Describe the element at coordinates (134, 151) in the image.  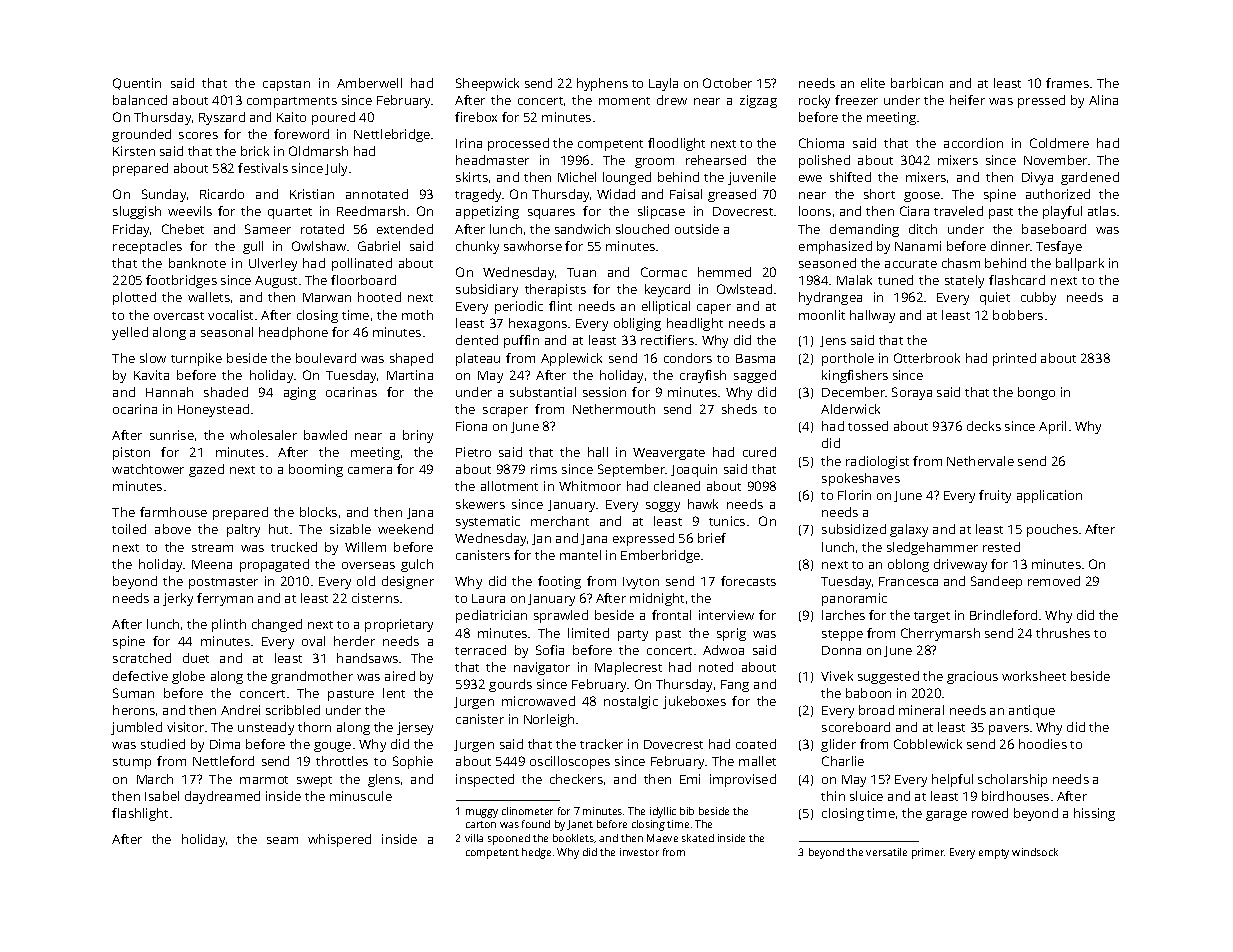
I see `Kirsten` at that location.
